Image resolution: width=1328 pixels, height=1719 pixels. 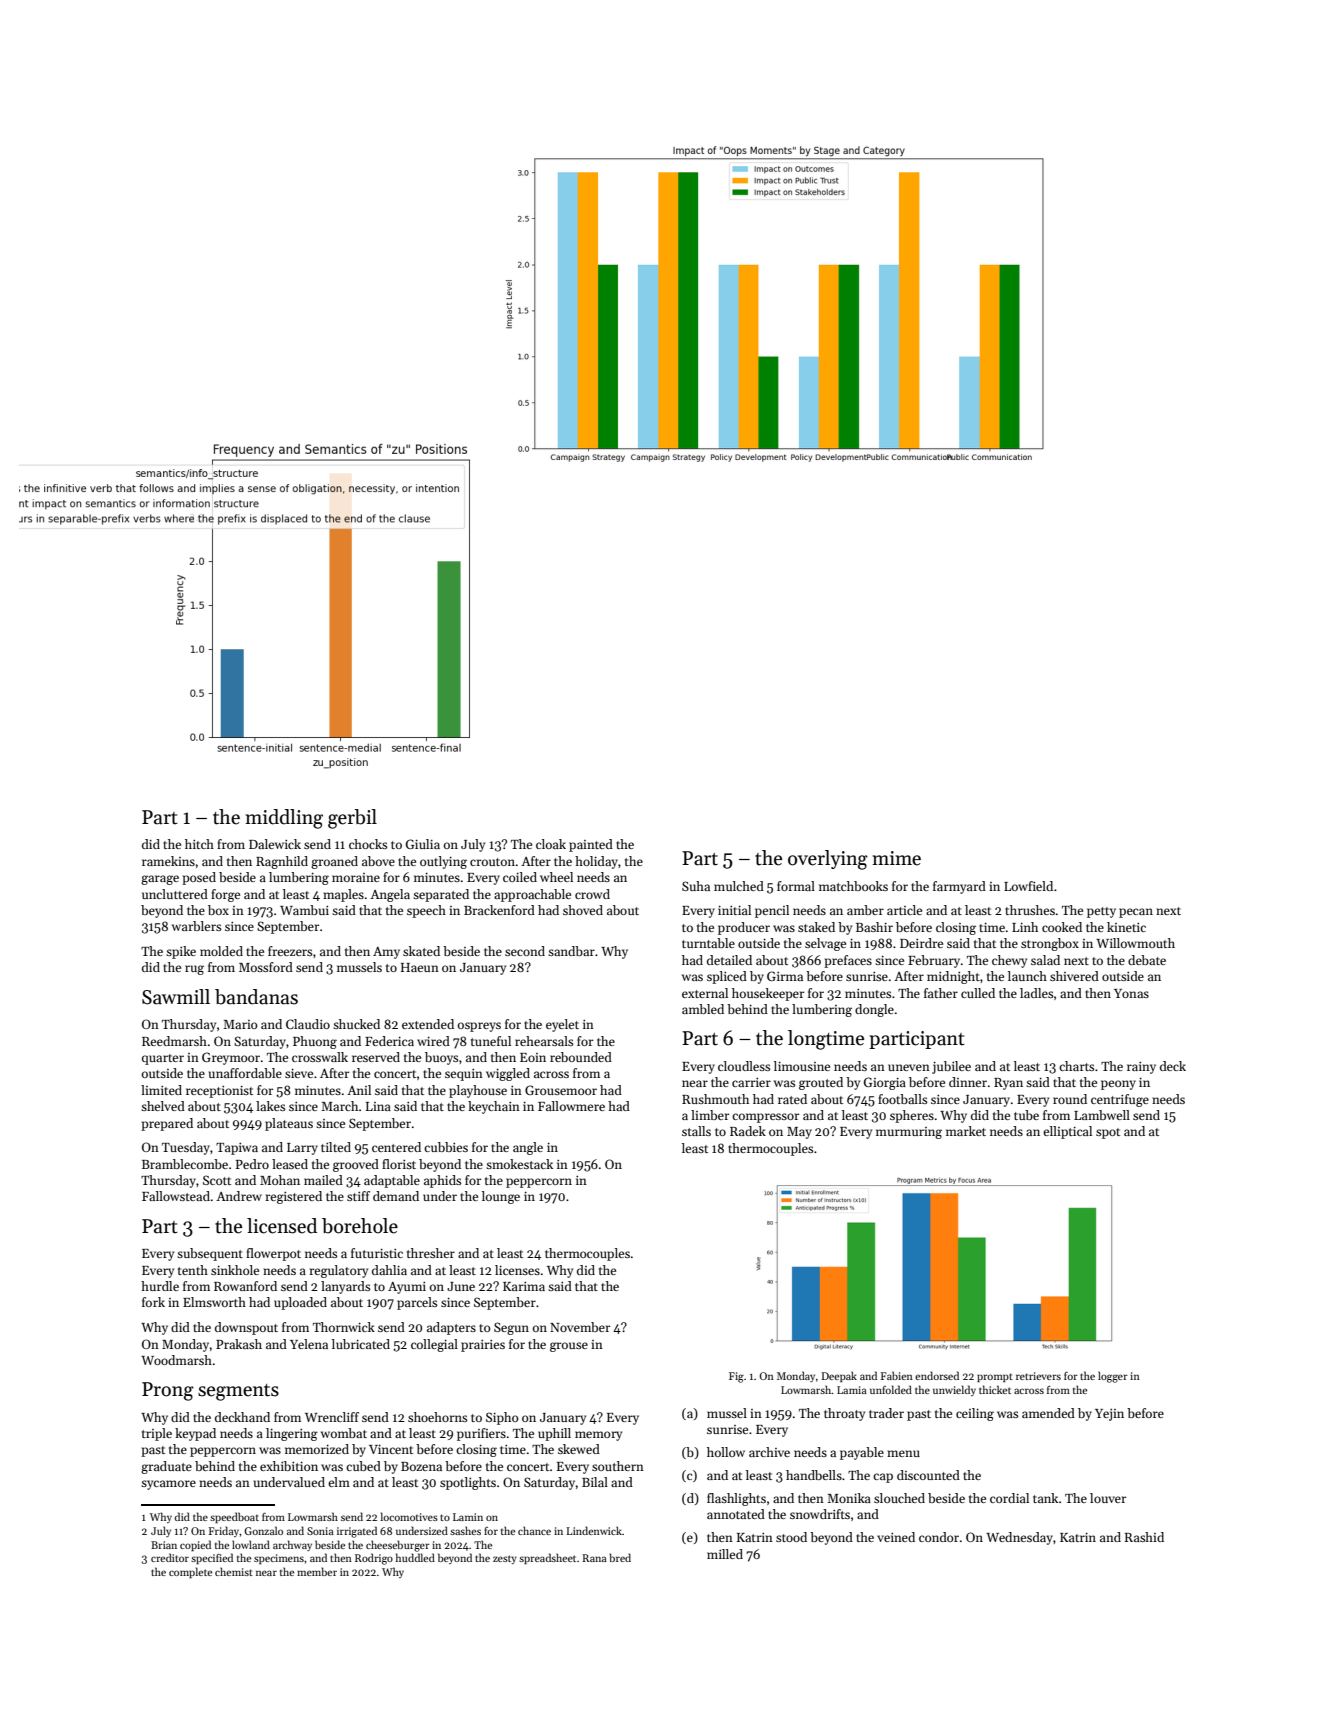 I want to click on cordial, so click(x=1009, y=1498).
